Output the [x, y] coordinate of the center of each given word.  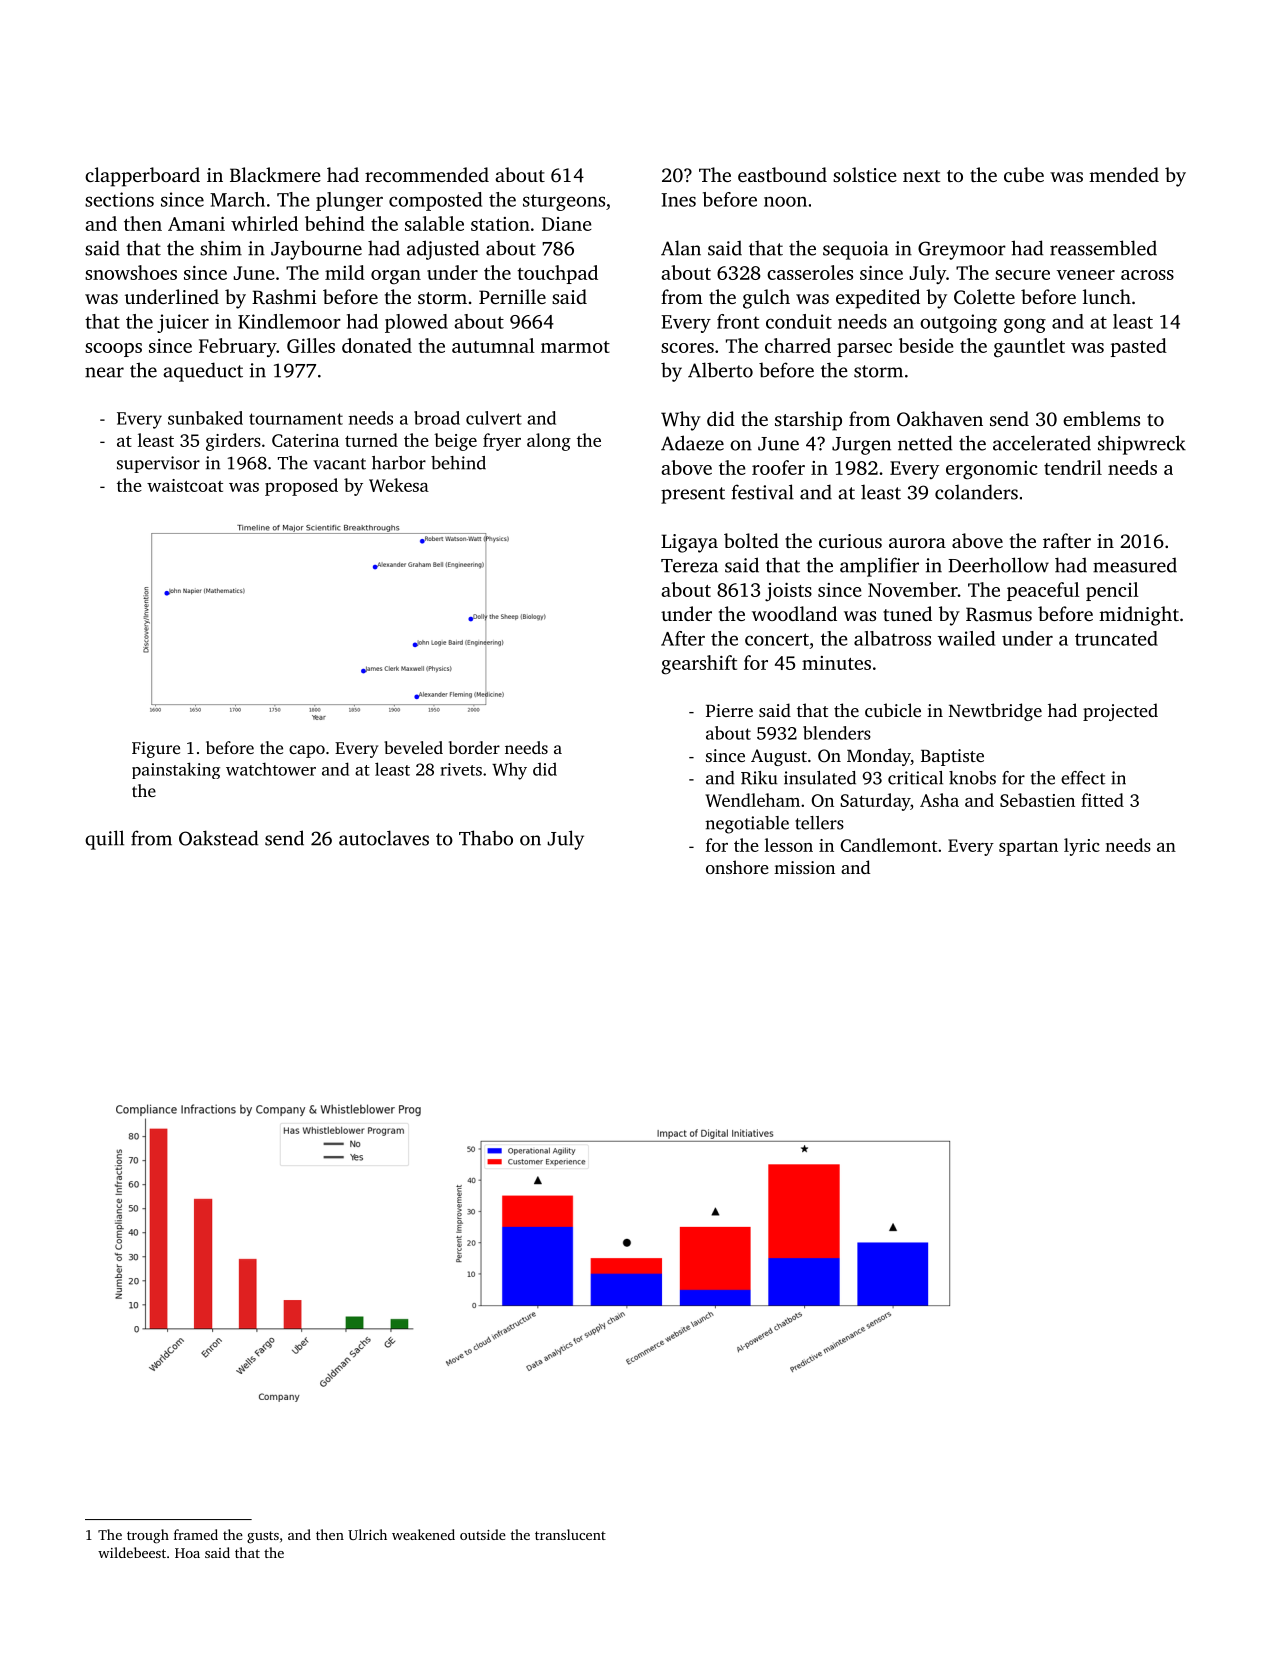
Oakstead [218, 838]
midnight [1139, 616]
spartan [1028, 848]
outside [483, 1534]
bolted [751, 540]
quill [104, 840]
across [1147, 275]
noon [785, 201]
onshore [737, 867]
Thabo [486, 838]
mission [804, 867]
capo [307, 751]
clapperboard [142, 177]
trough [148, 1536]
